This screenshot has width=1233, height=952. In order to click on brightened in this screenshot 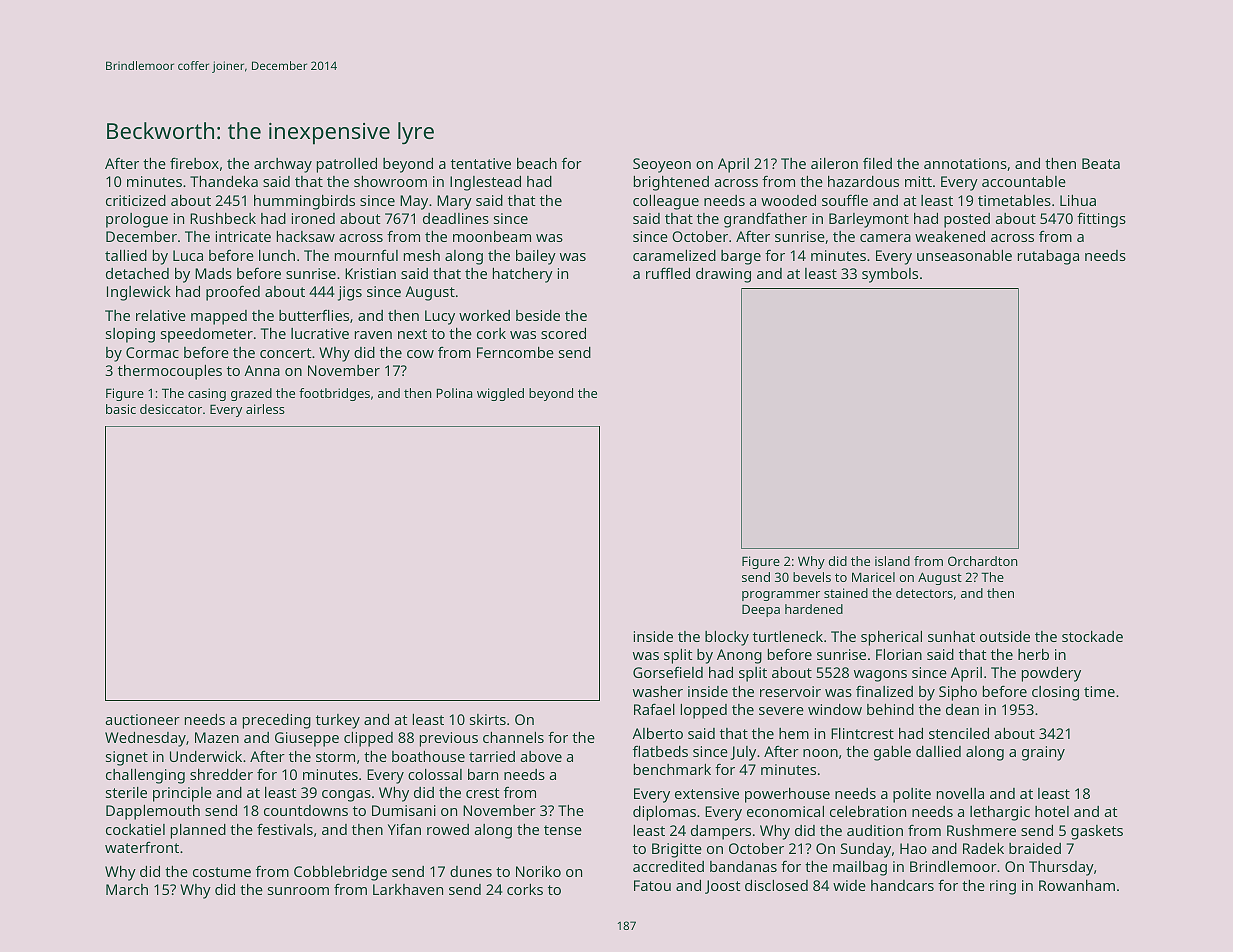, I will do `click(671, 183)`.
